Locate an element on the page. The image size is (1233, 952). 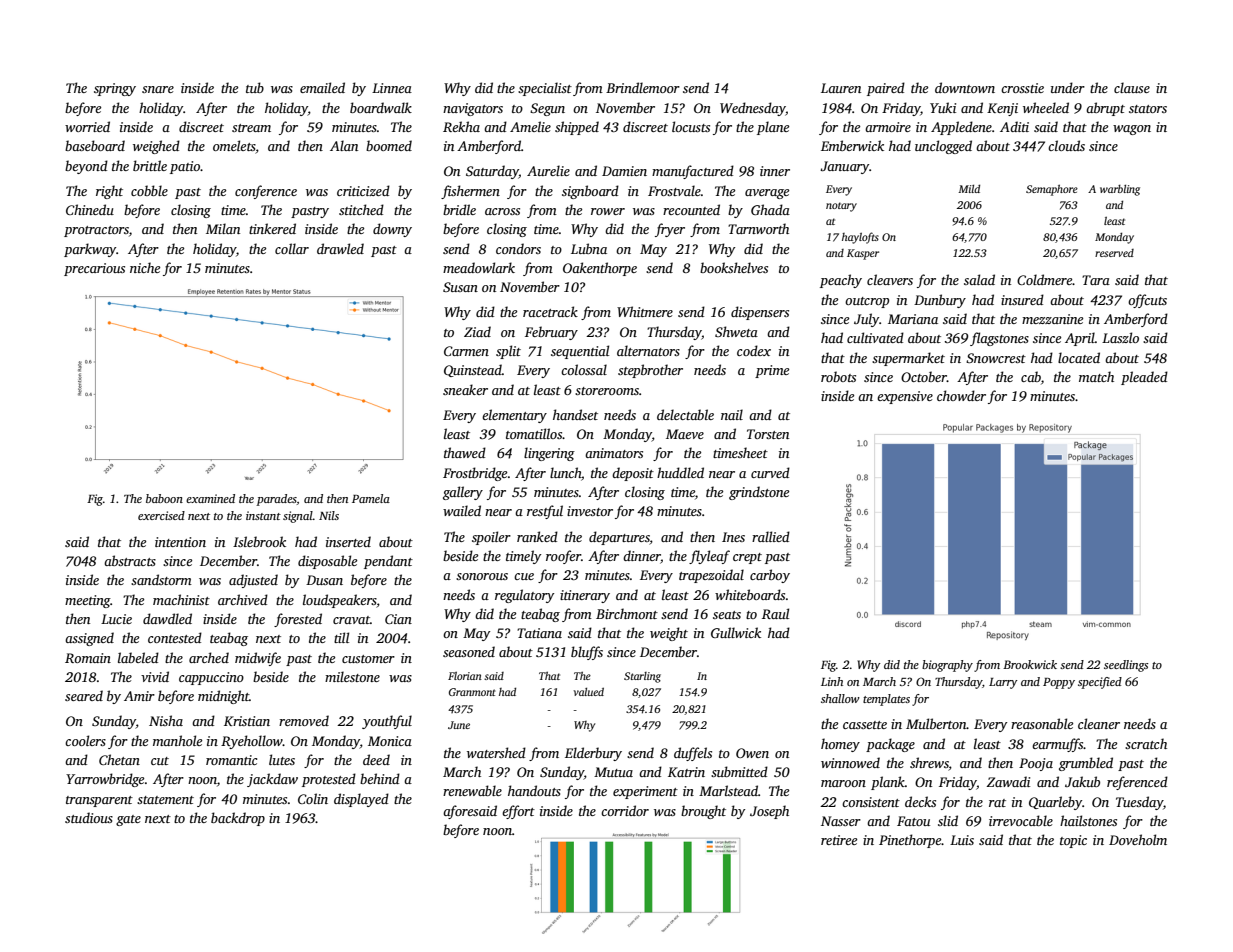
expensive is located at coordinates (905, 397).
